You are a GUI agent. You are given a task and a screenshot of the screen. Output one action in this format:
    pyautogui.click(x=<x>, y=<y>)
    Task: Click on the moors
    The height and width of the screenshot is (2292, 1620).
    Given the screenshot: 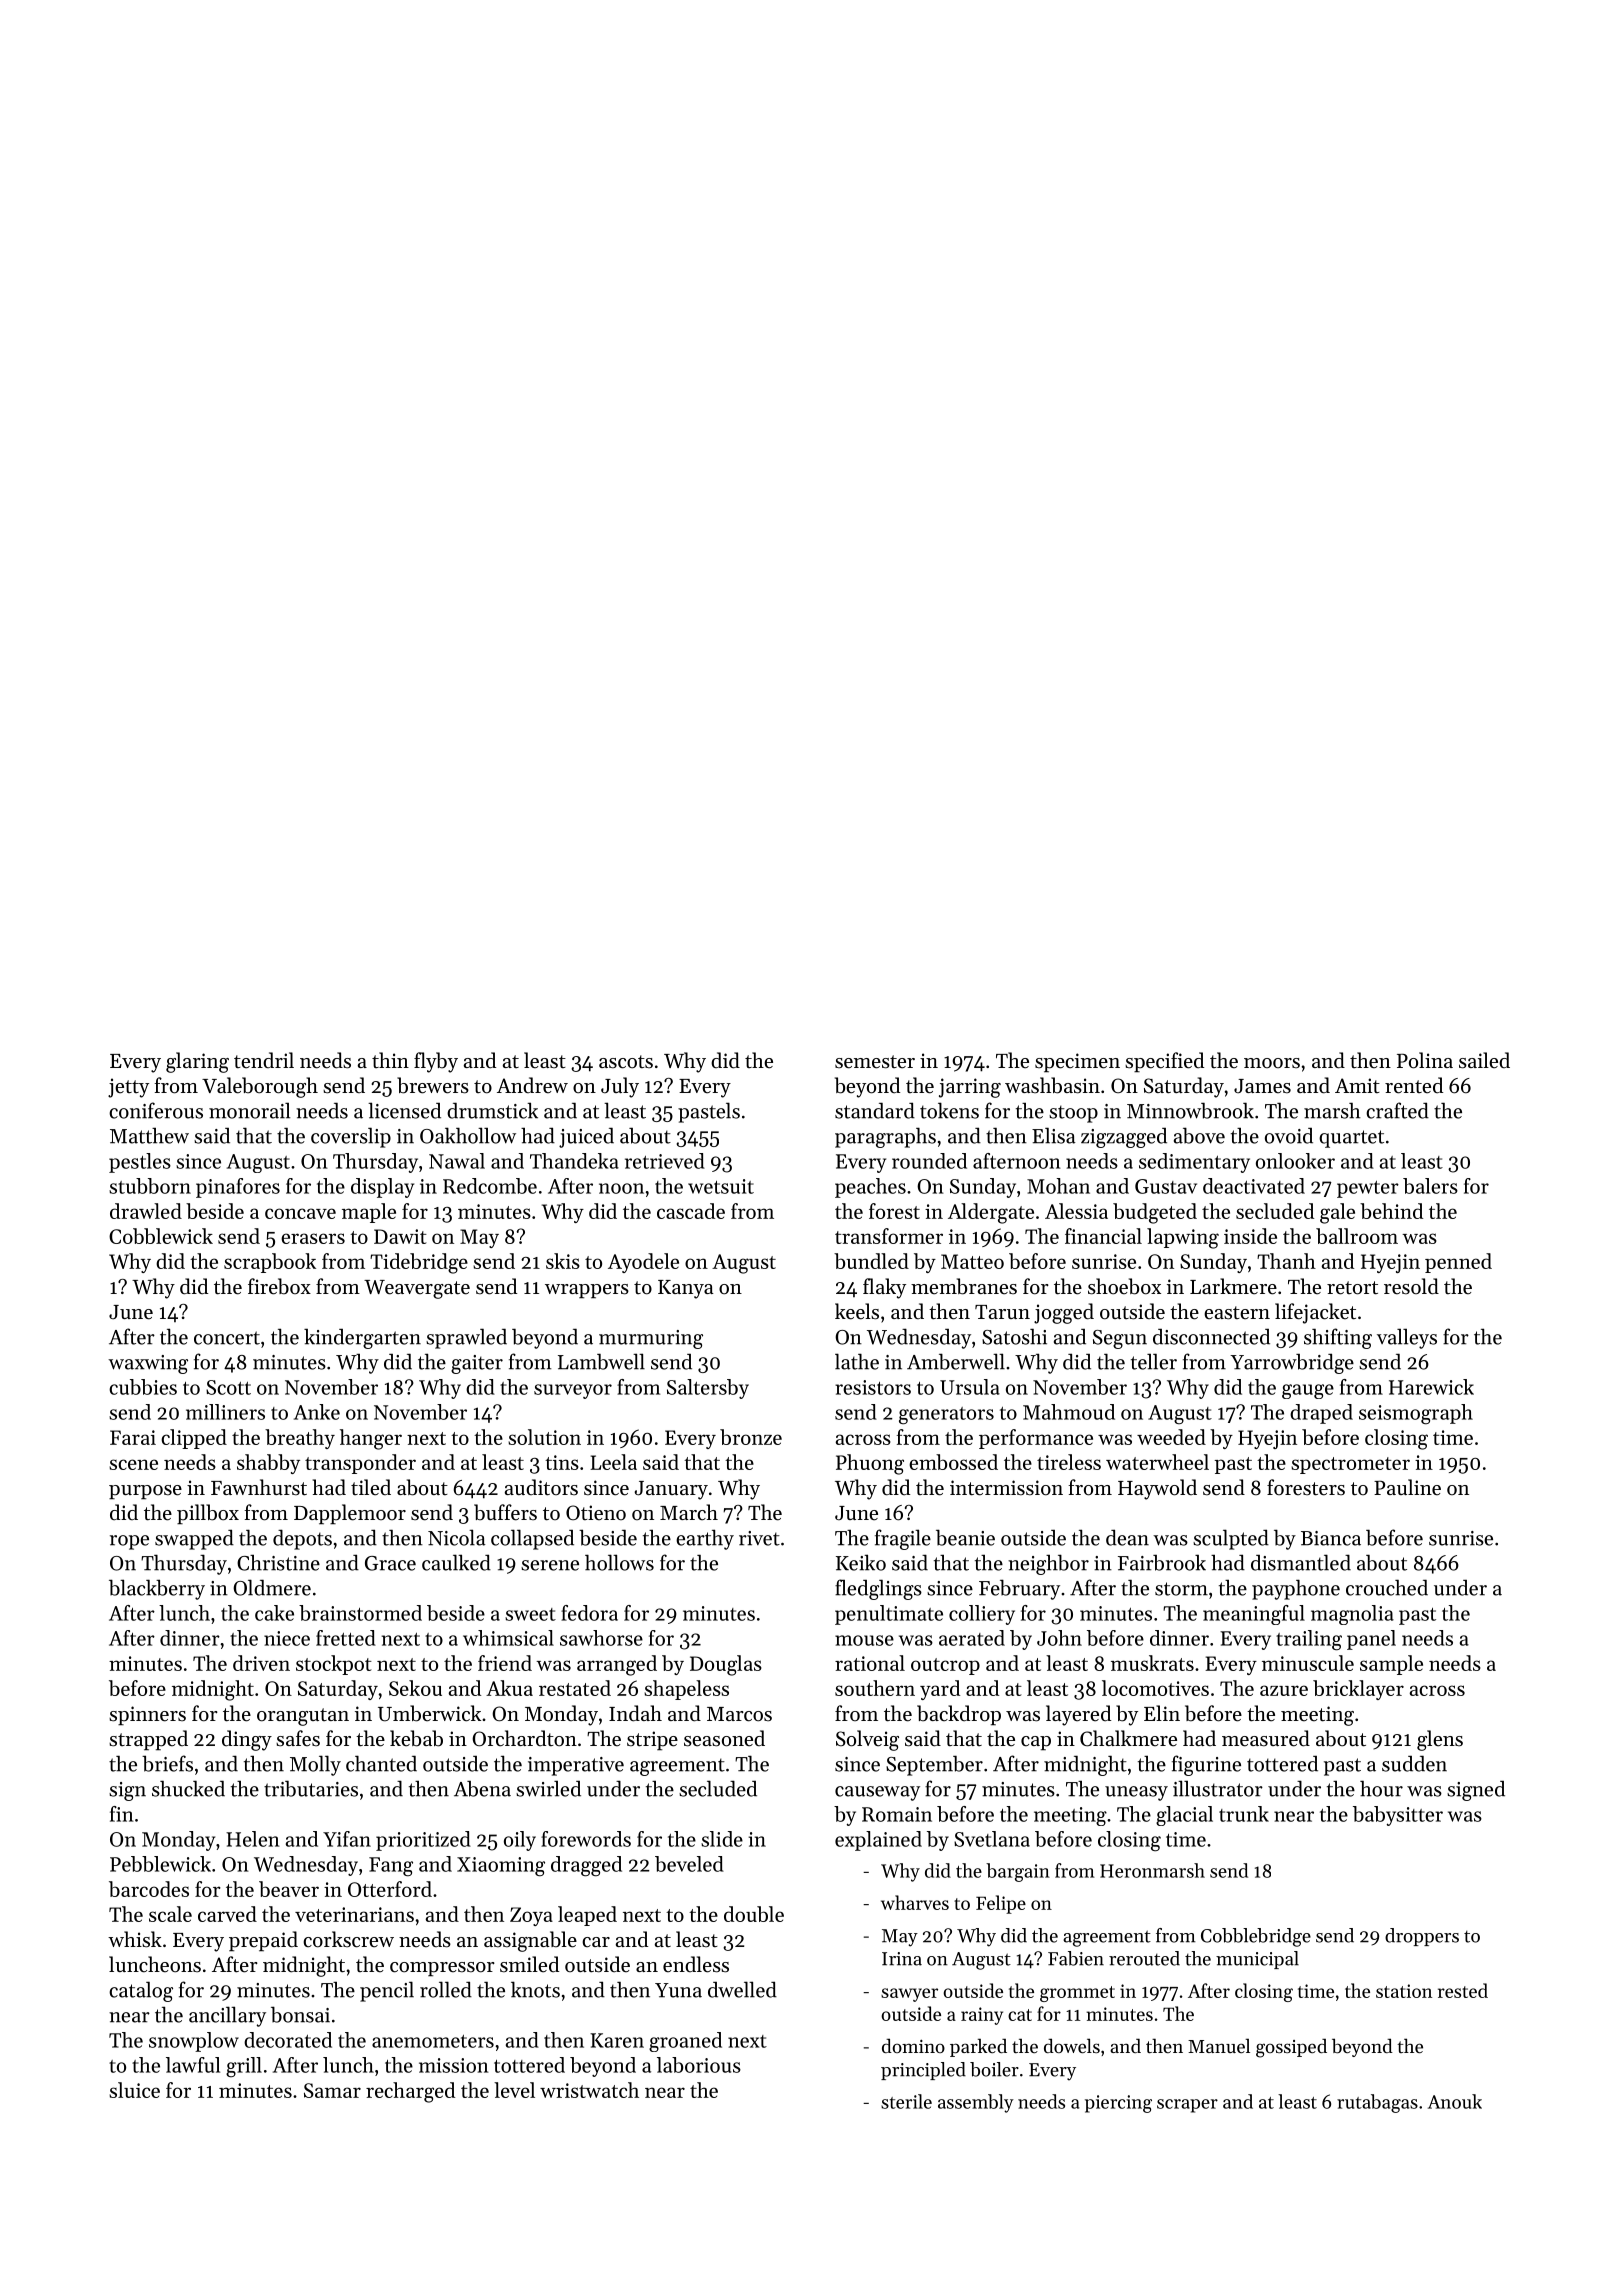 What is the action you would take?
    pyautogui.click(x=1272, y=1063)
